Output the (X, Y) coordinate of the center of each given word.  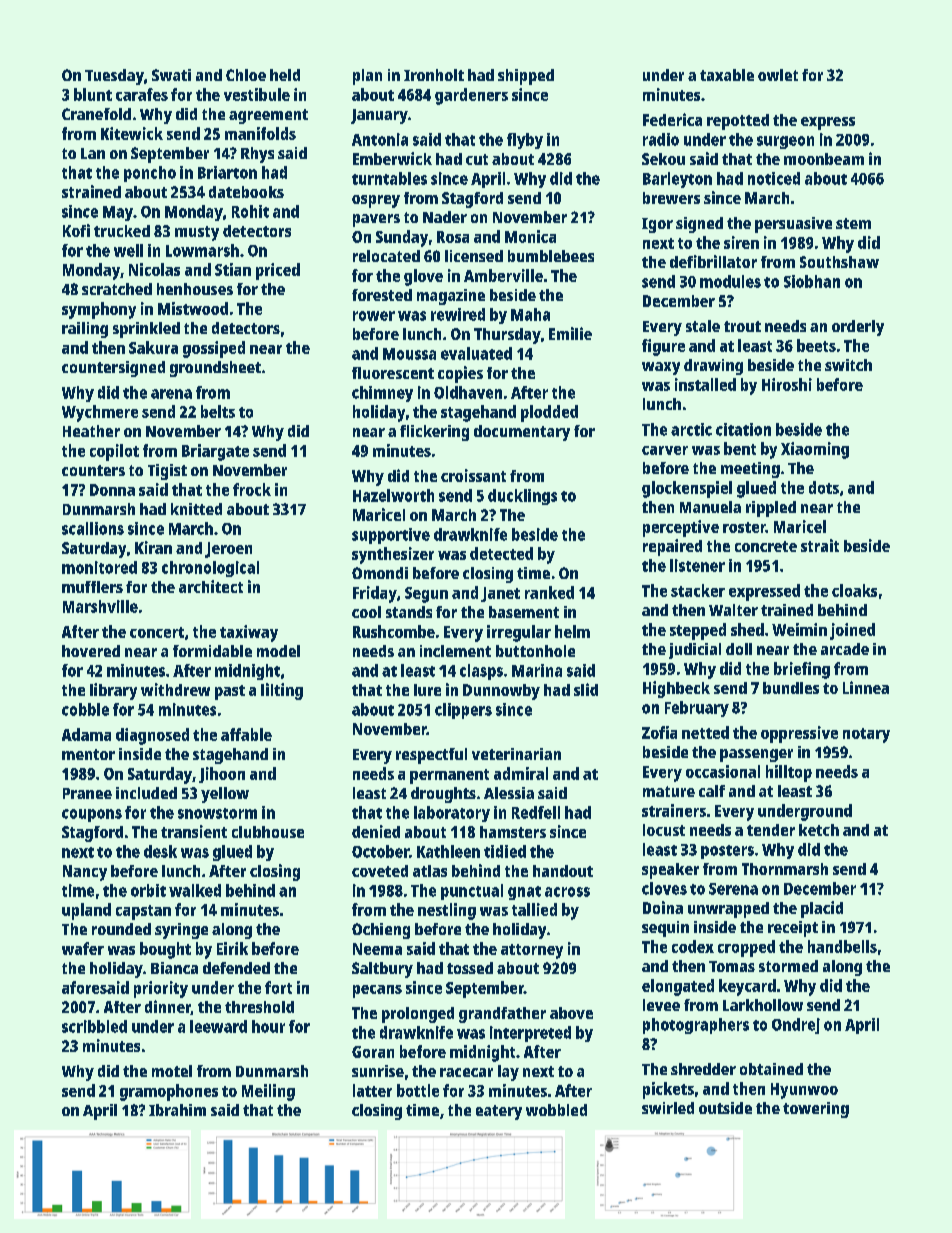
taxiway (249, 633)
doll (739, 649)
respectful (431, 756)
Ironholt (434, 75)
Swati (171, 75)
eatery (499, 1112)
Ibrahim (177, 1110)
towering (816, 1110)
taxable (727, 75)
